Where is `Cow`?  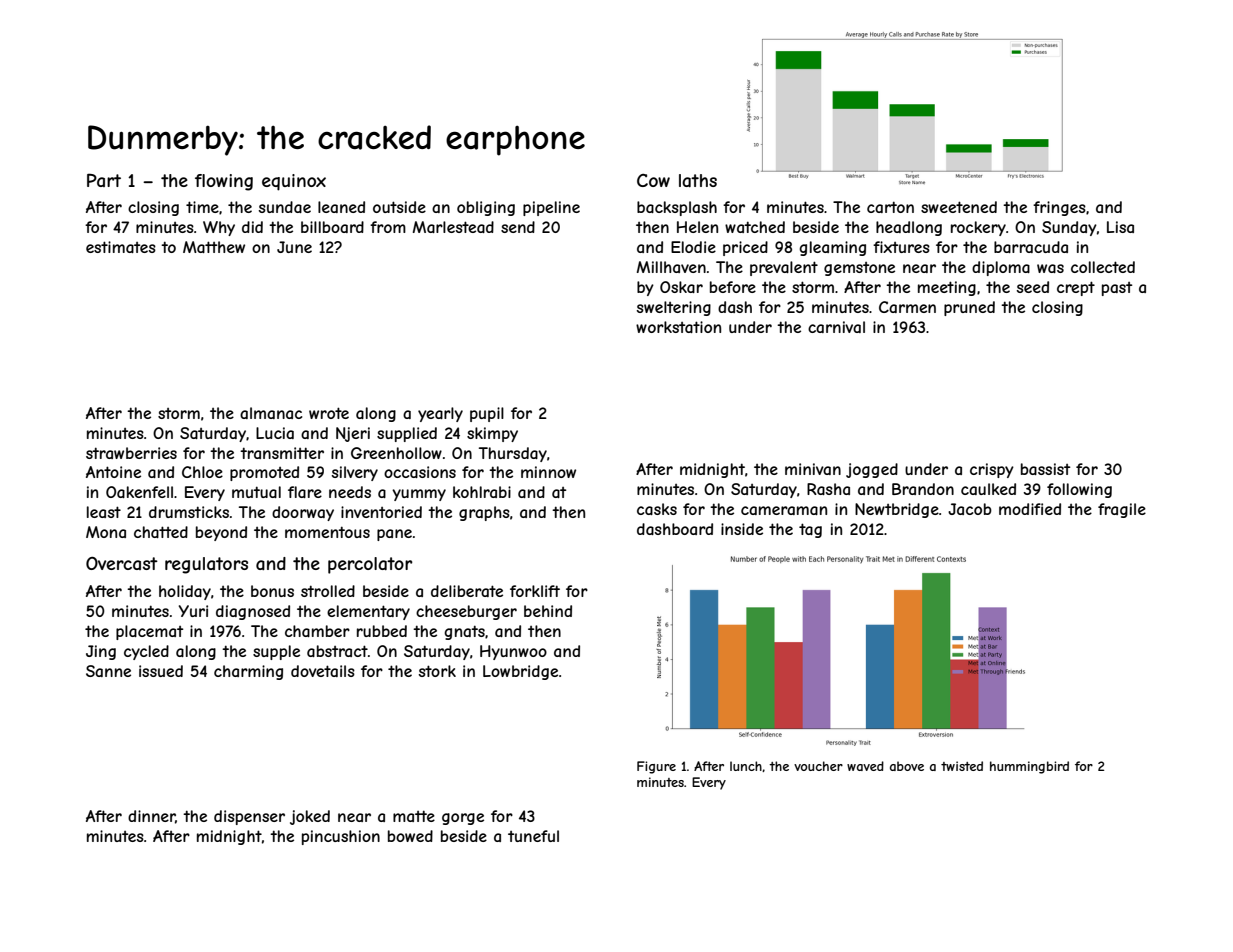
Cow is located at coordinates (653, 180).
